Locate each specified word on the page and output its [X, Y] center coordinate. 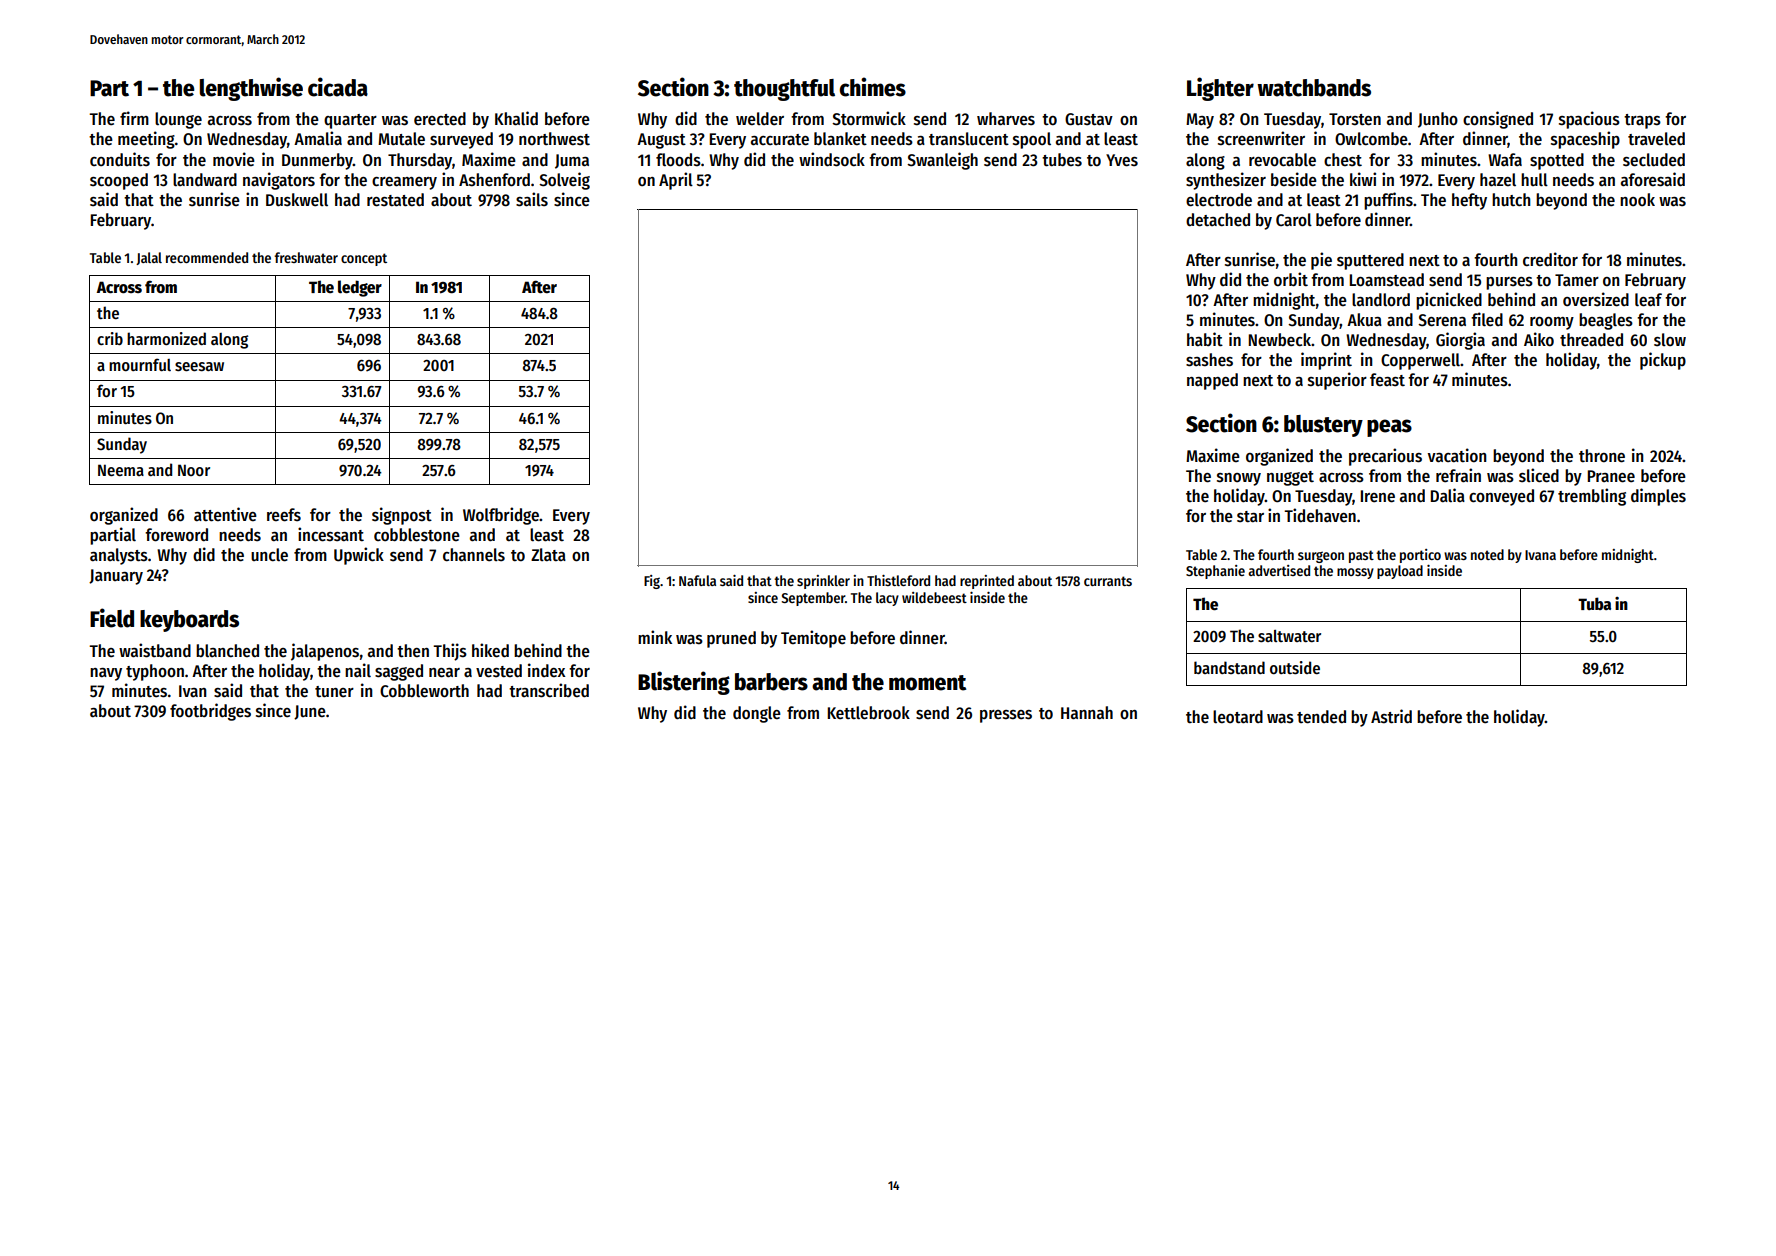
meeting [146, 140]
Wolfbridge [501, 516]
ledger [360, 288]
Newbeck [1279, 340]
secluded [1654, 160]
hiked [490, 650]
